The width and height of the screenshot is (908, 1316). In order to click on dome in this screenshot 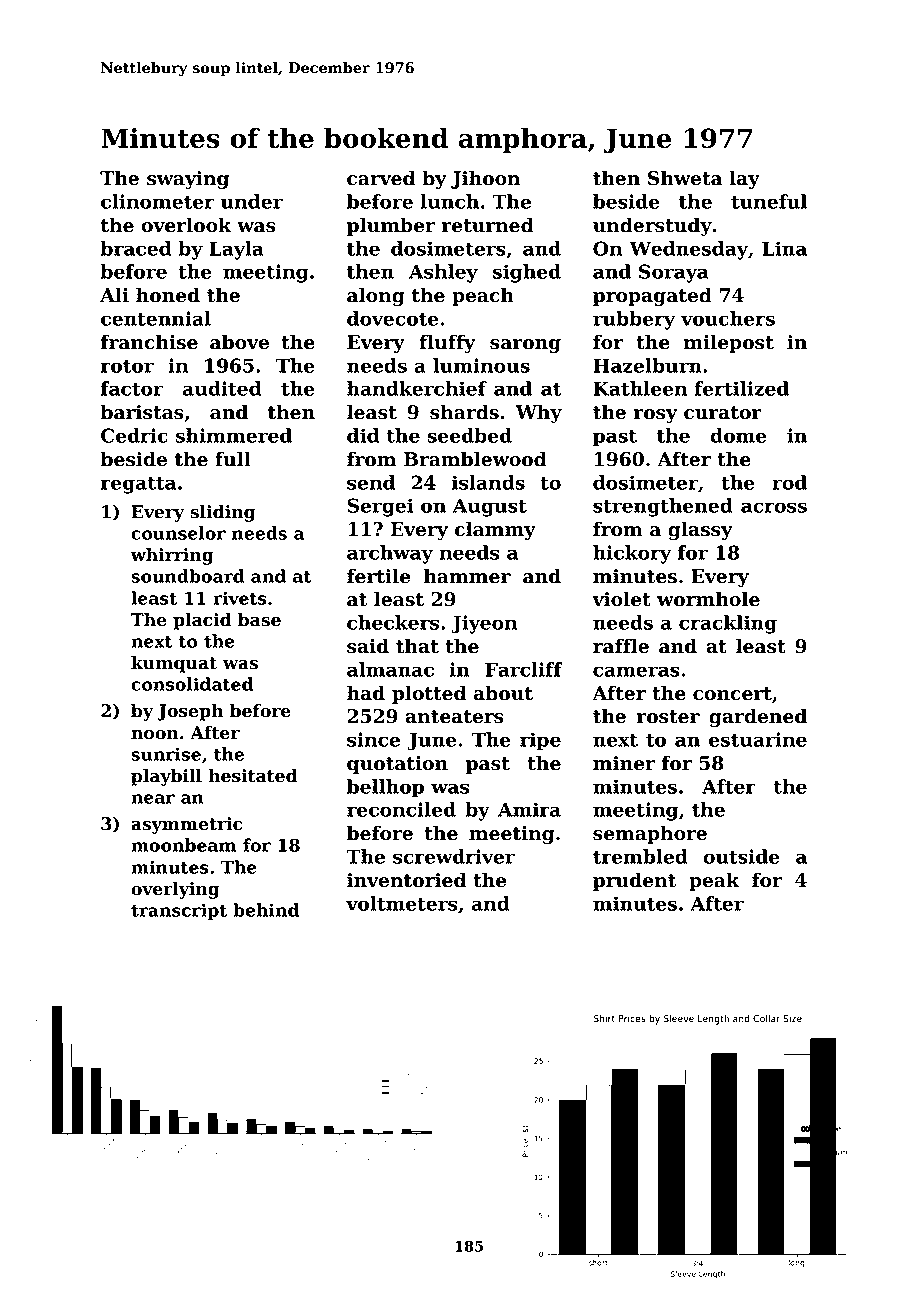, I will do `click(738, 435)`.
